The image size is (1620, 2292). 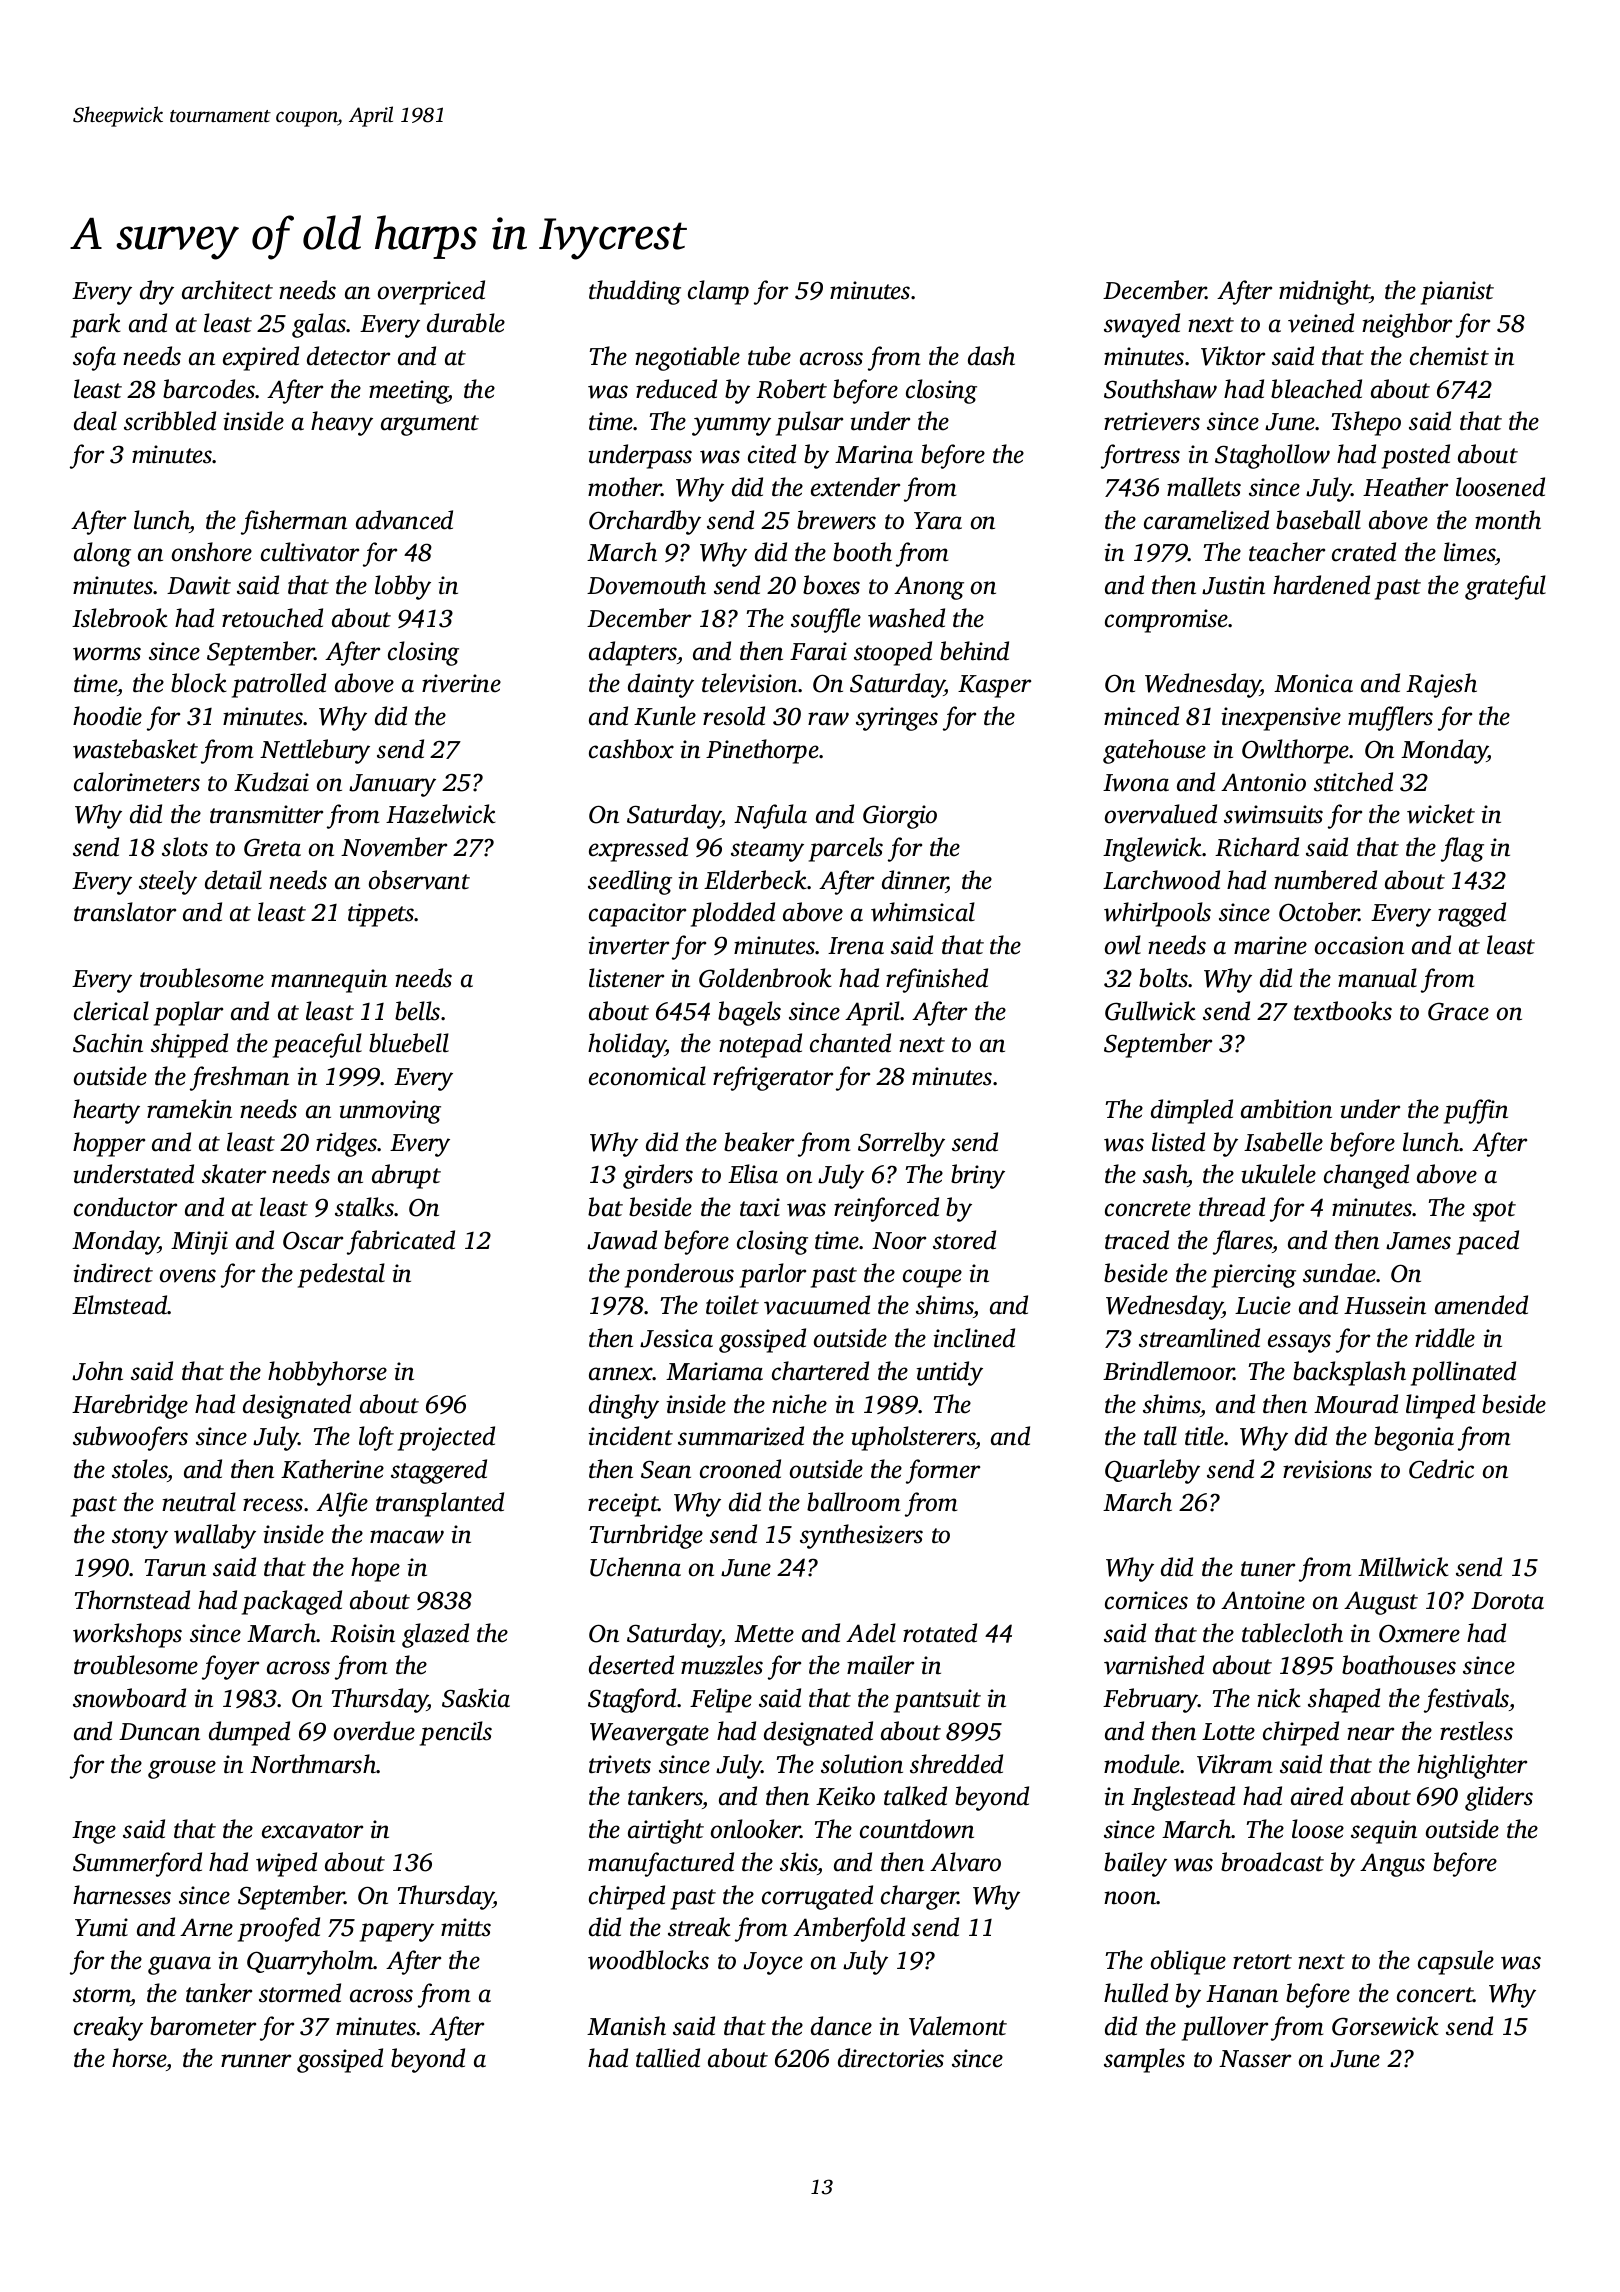 What do you see at coordinates (1168, 1371) in the screenshot?
I see `Brindlemoor` at bounding box center [1168, 1371].
